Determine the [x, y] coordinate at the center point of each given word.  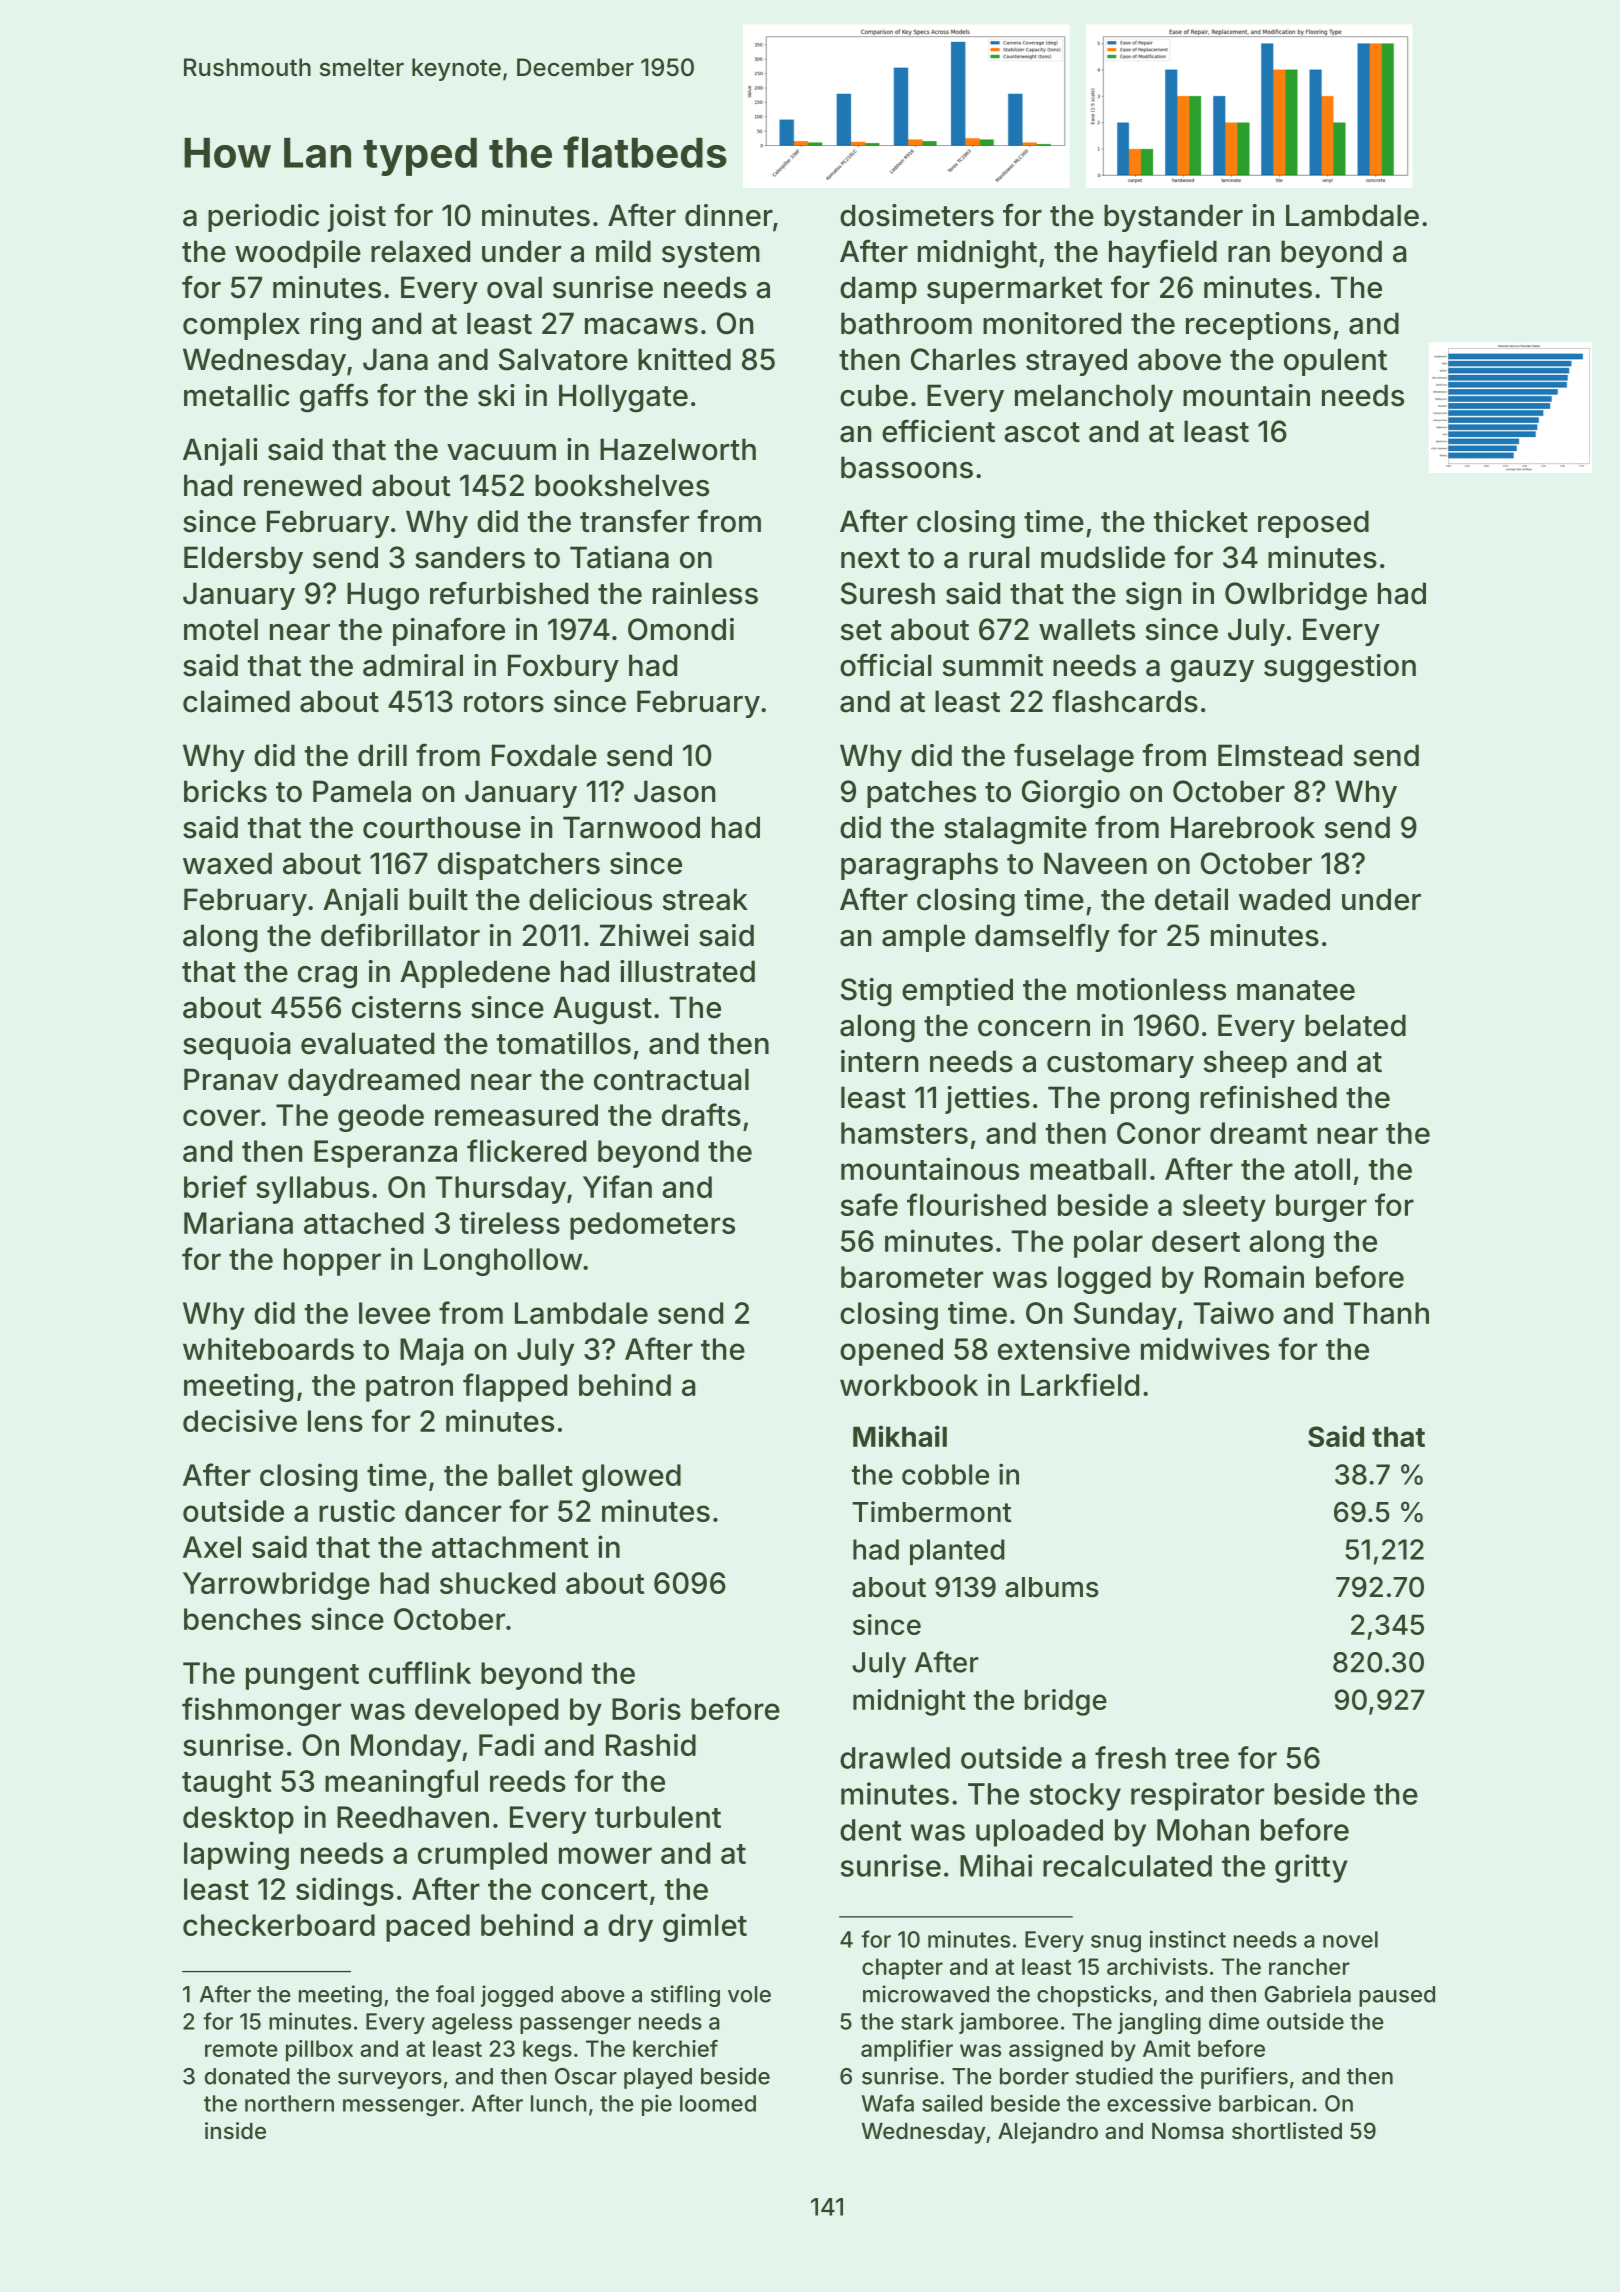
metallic [237, 395]
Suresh [888, 593]
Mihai [996, 1865]
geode [381, 1118]
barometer [912, 1277]
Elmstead [1280, 755]
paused [1397, 1996]
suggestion [1340, 668]
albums [1052, 1587]
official [886, 665]
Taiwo [1234, 1312]
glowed [631, 1478]
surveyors [390, 2080]
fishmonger [261, 1711]
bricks [225, 791]
